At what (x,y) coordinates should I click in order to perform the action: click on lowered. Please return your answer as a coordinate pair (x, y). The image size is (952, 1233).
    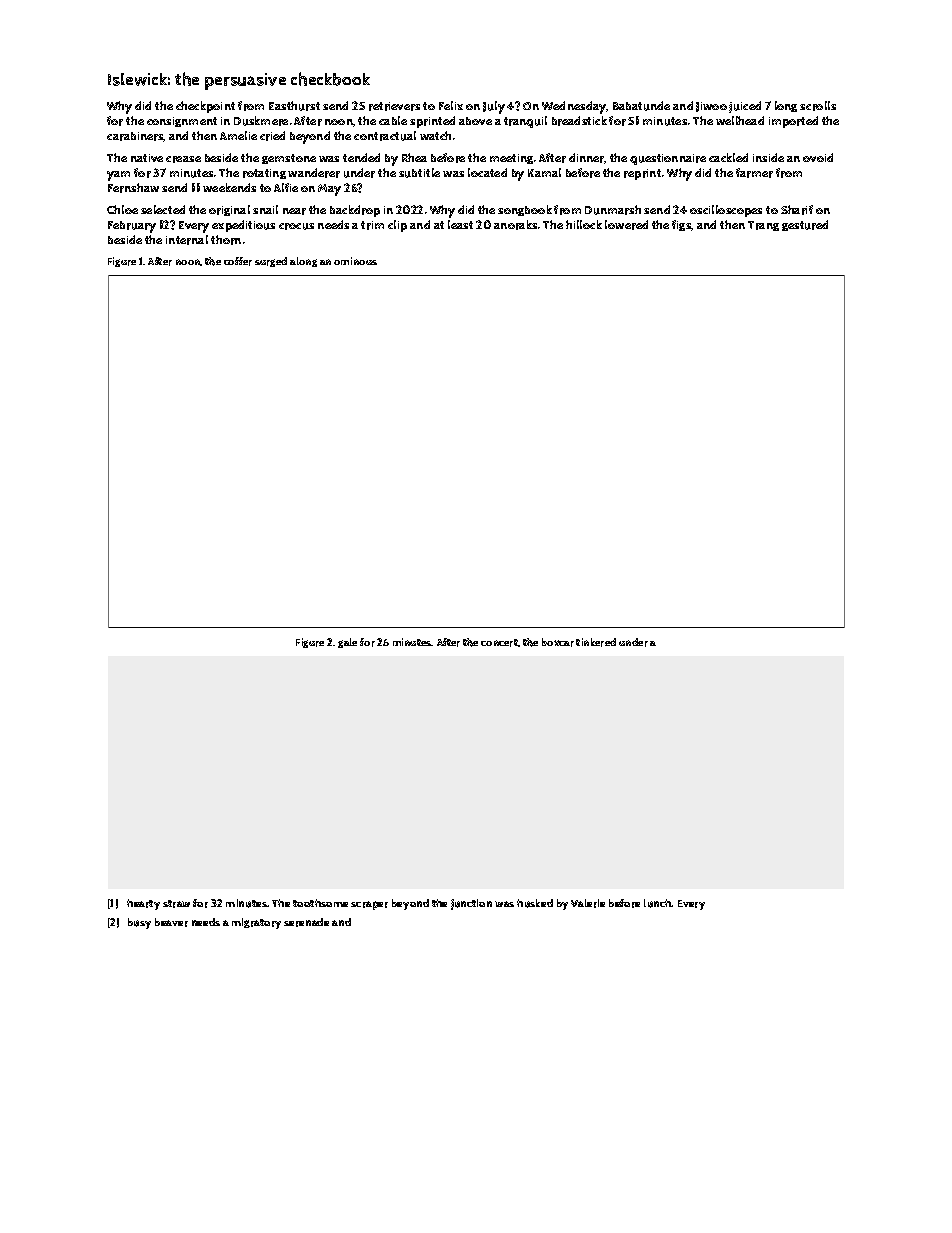
    Looking at the image, I should click on (626, 225).
